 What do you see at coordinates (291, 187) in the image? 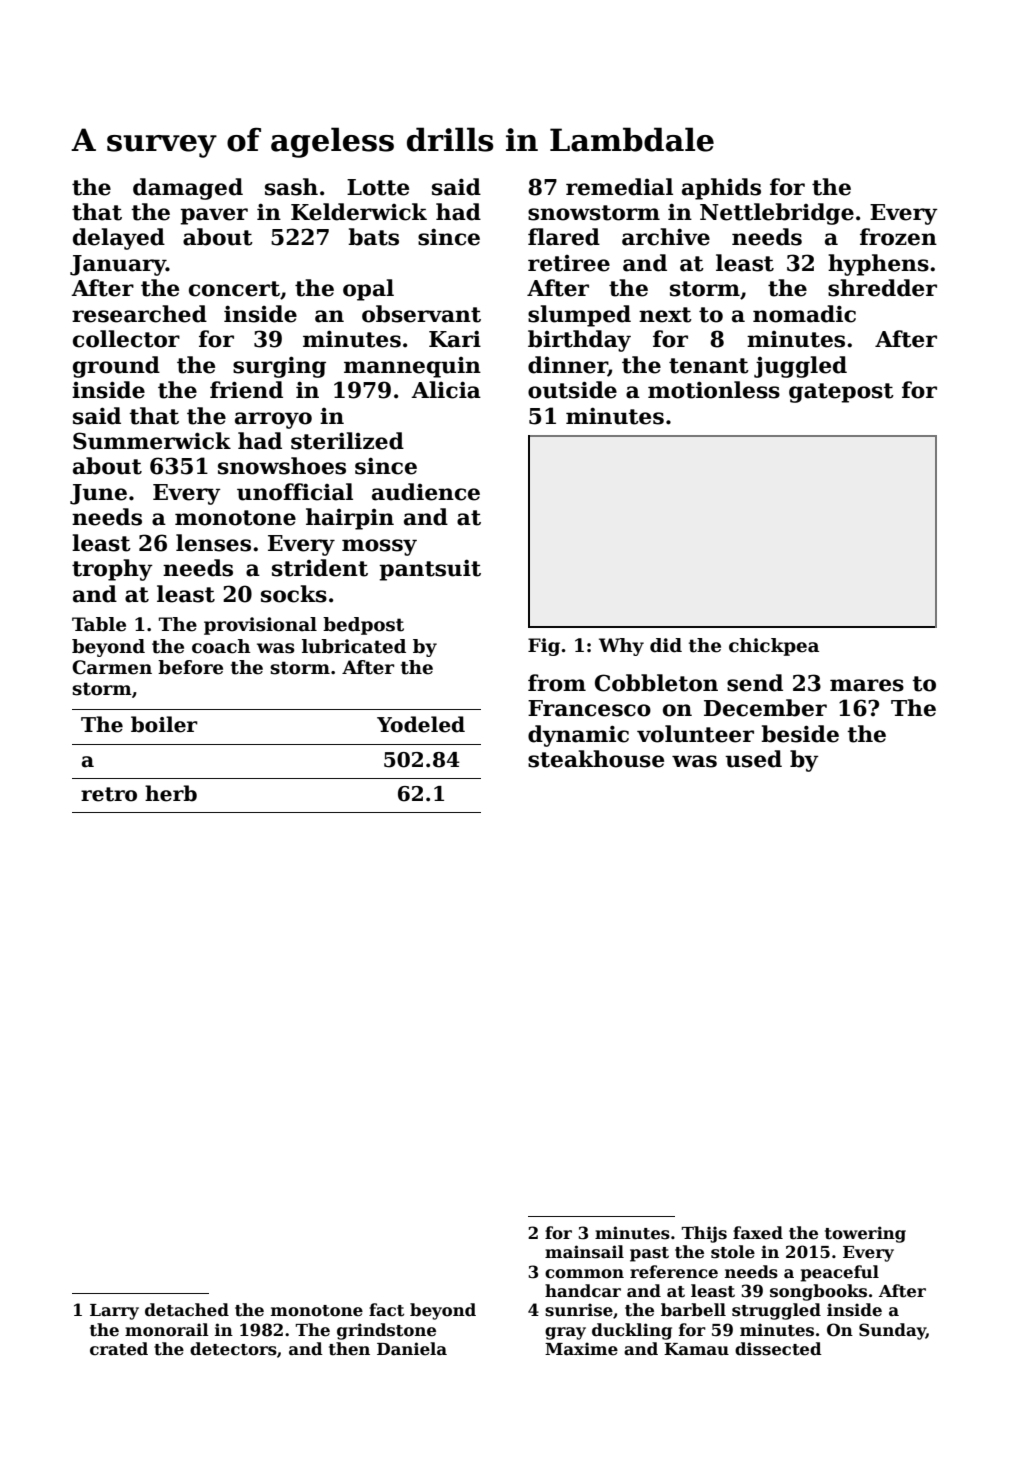
I see `sash` at bounding box center [291, 187].
